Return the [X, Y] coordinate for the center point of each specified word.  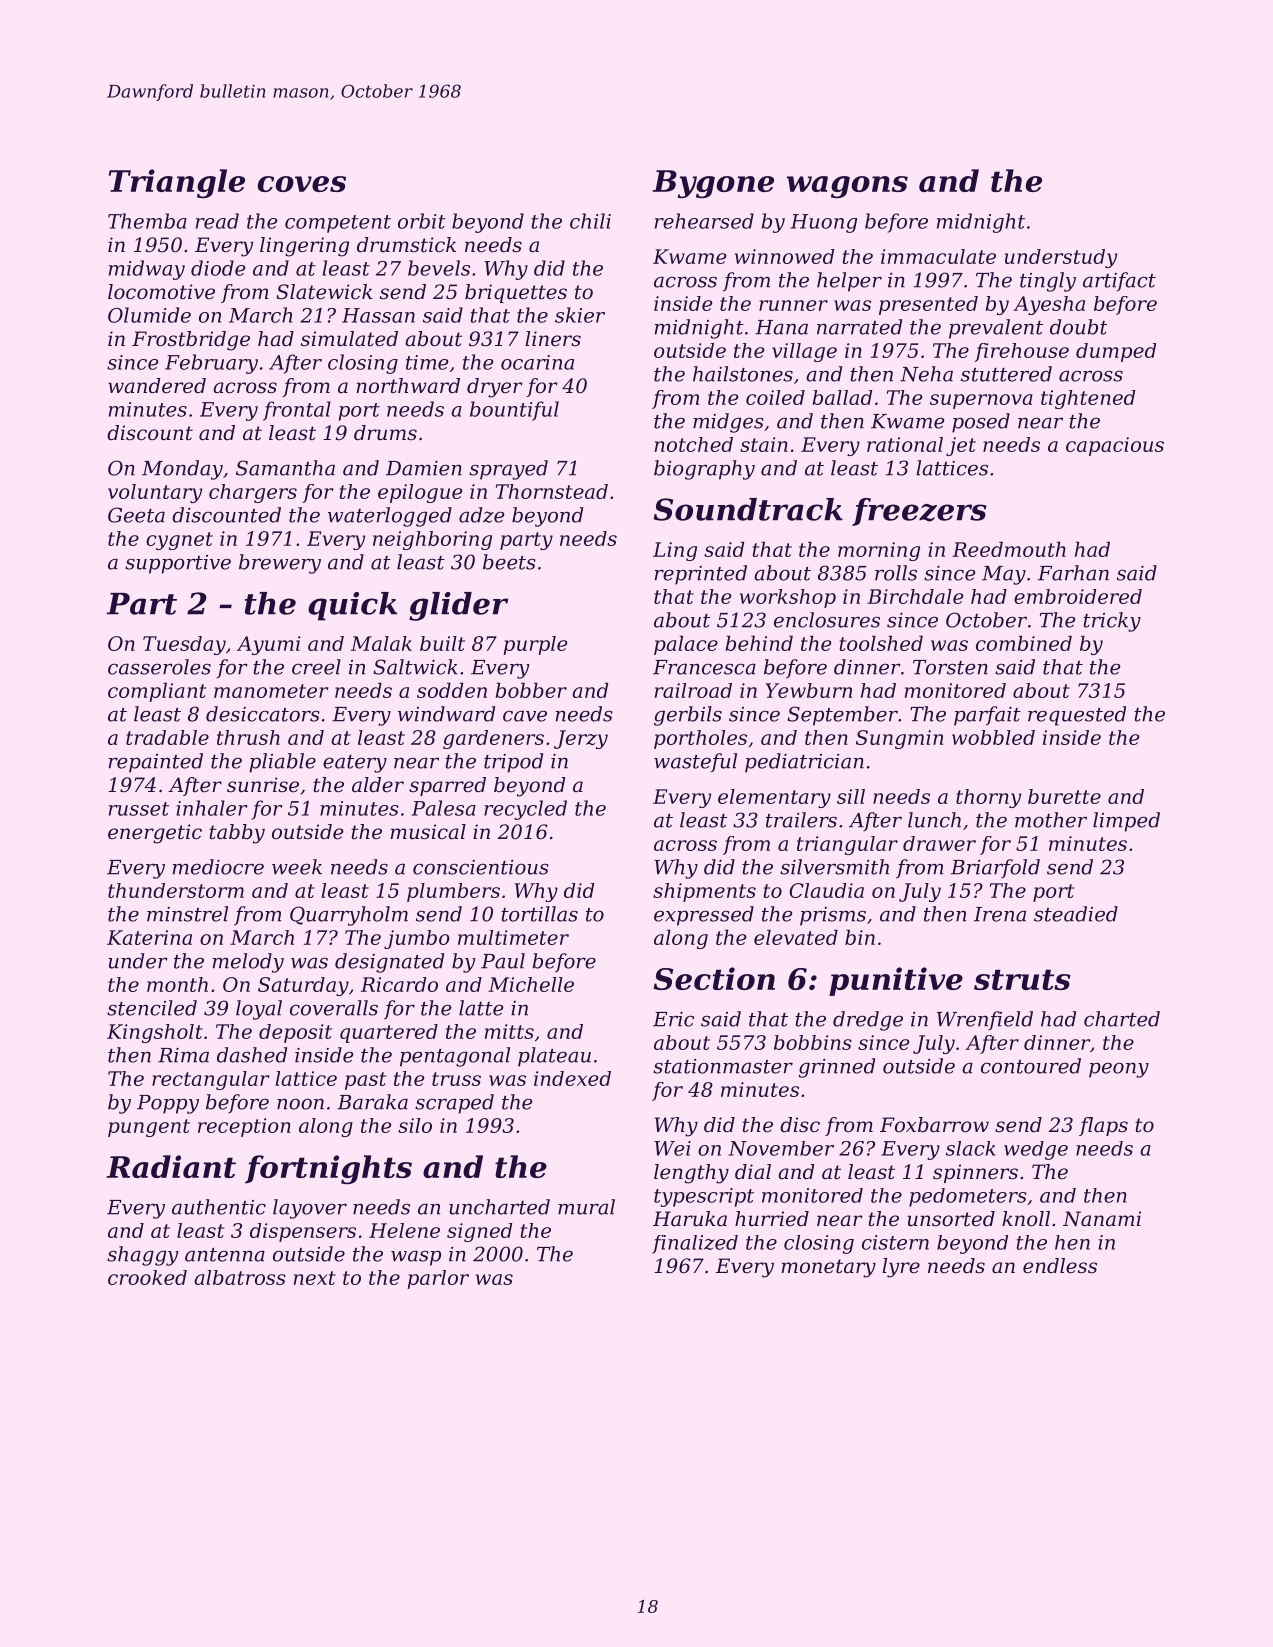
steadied [1076, 914]
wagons [847, 187]
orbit [422, 221]
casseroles [159, 667]
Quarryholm [349, 916]
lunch [934, 820]
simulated [349, 339]
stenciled [152, 1008]
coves [302, 184]
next [315, 1278]
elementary [774, 798]
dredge [868, 1021]
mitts [509, 1031]
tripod [513, 763]
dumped [1116, 352]
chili [590, 221]
